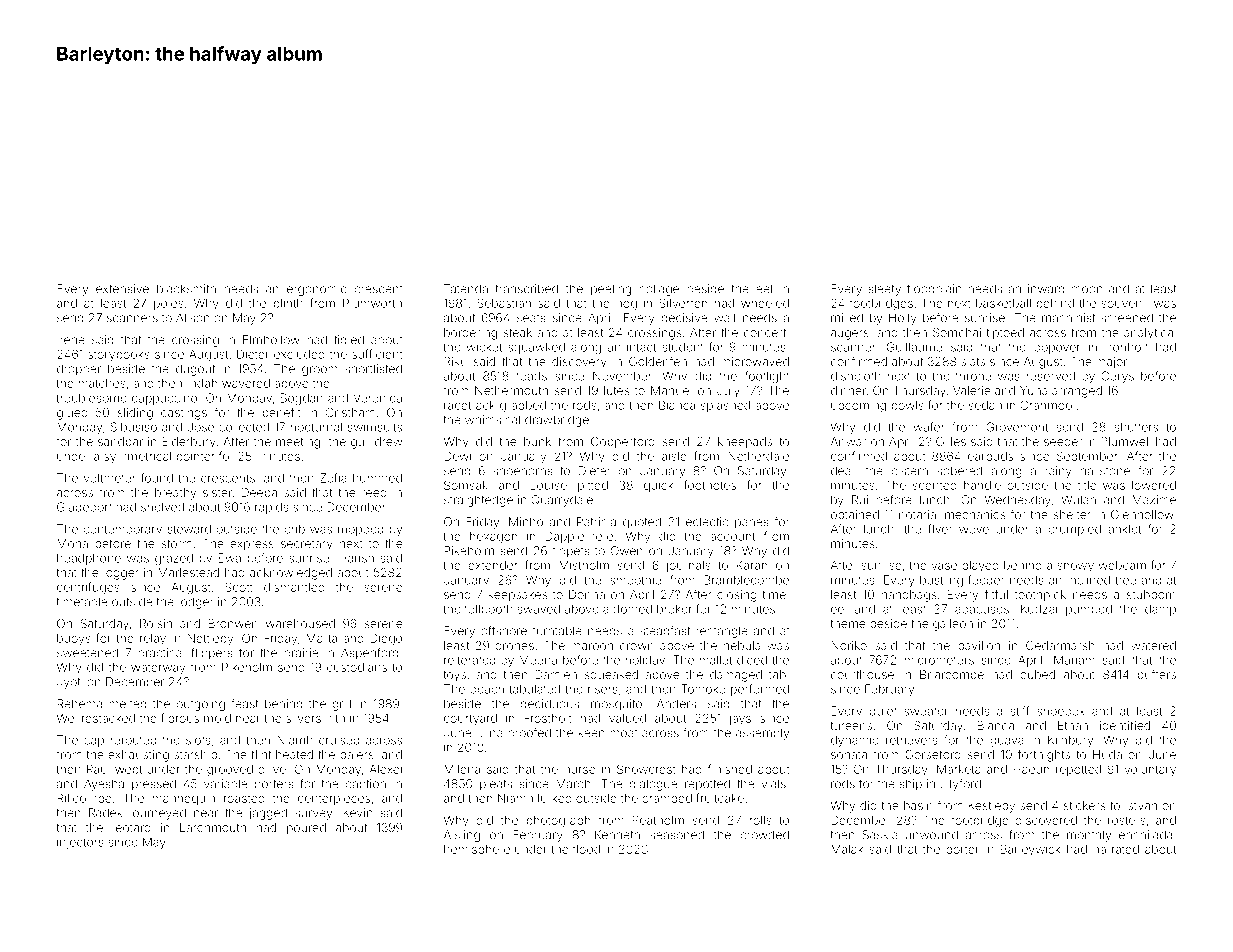 The height and width of the image is (952, 1233). I want to click on Scott, so click(239, 587).
